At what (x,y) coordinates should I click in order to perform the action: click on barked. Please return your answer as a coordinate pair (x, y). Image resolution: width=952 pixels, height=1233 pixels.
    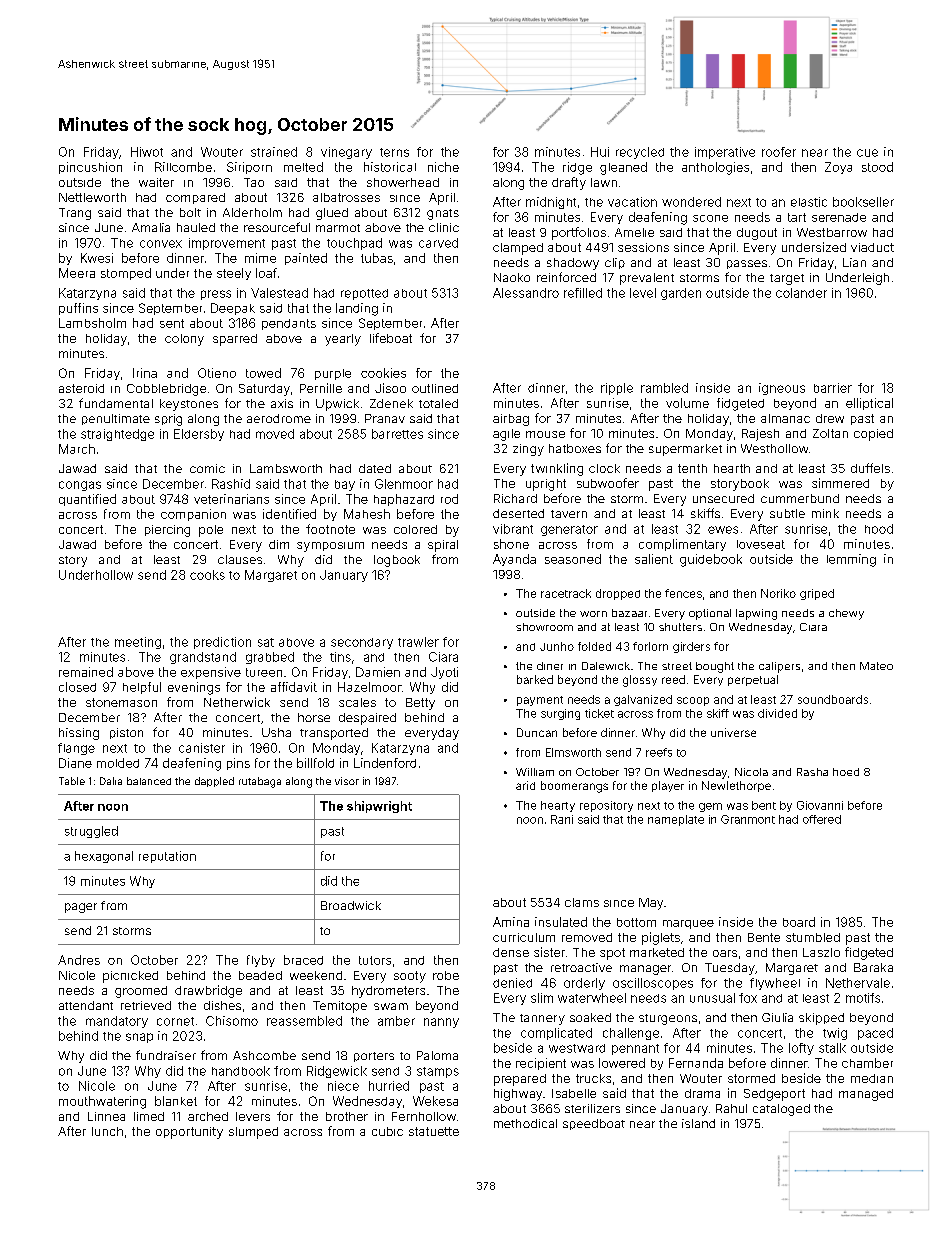
    Looking at the image, I should click on (535, 679).
